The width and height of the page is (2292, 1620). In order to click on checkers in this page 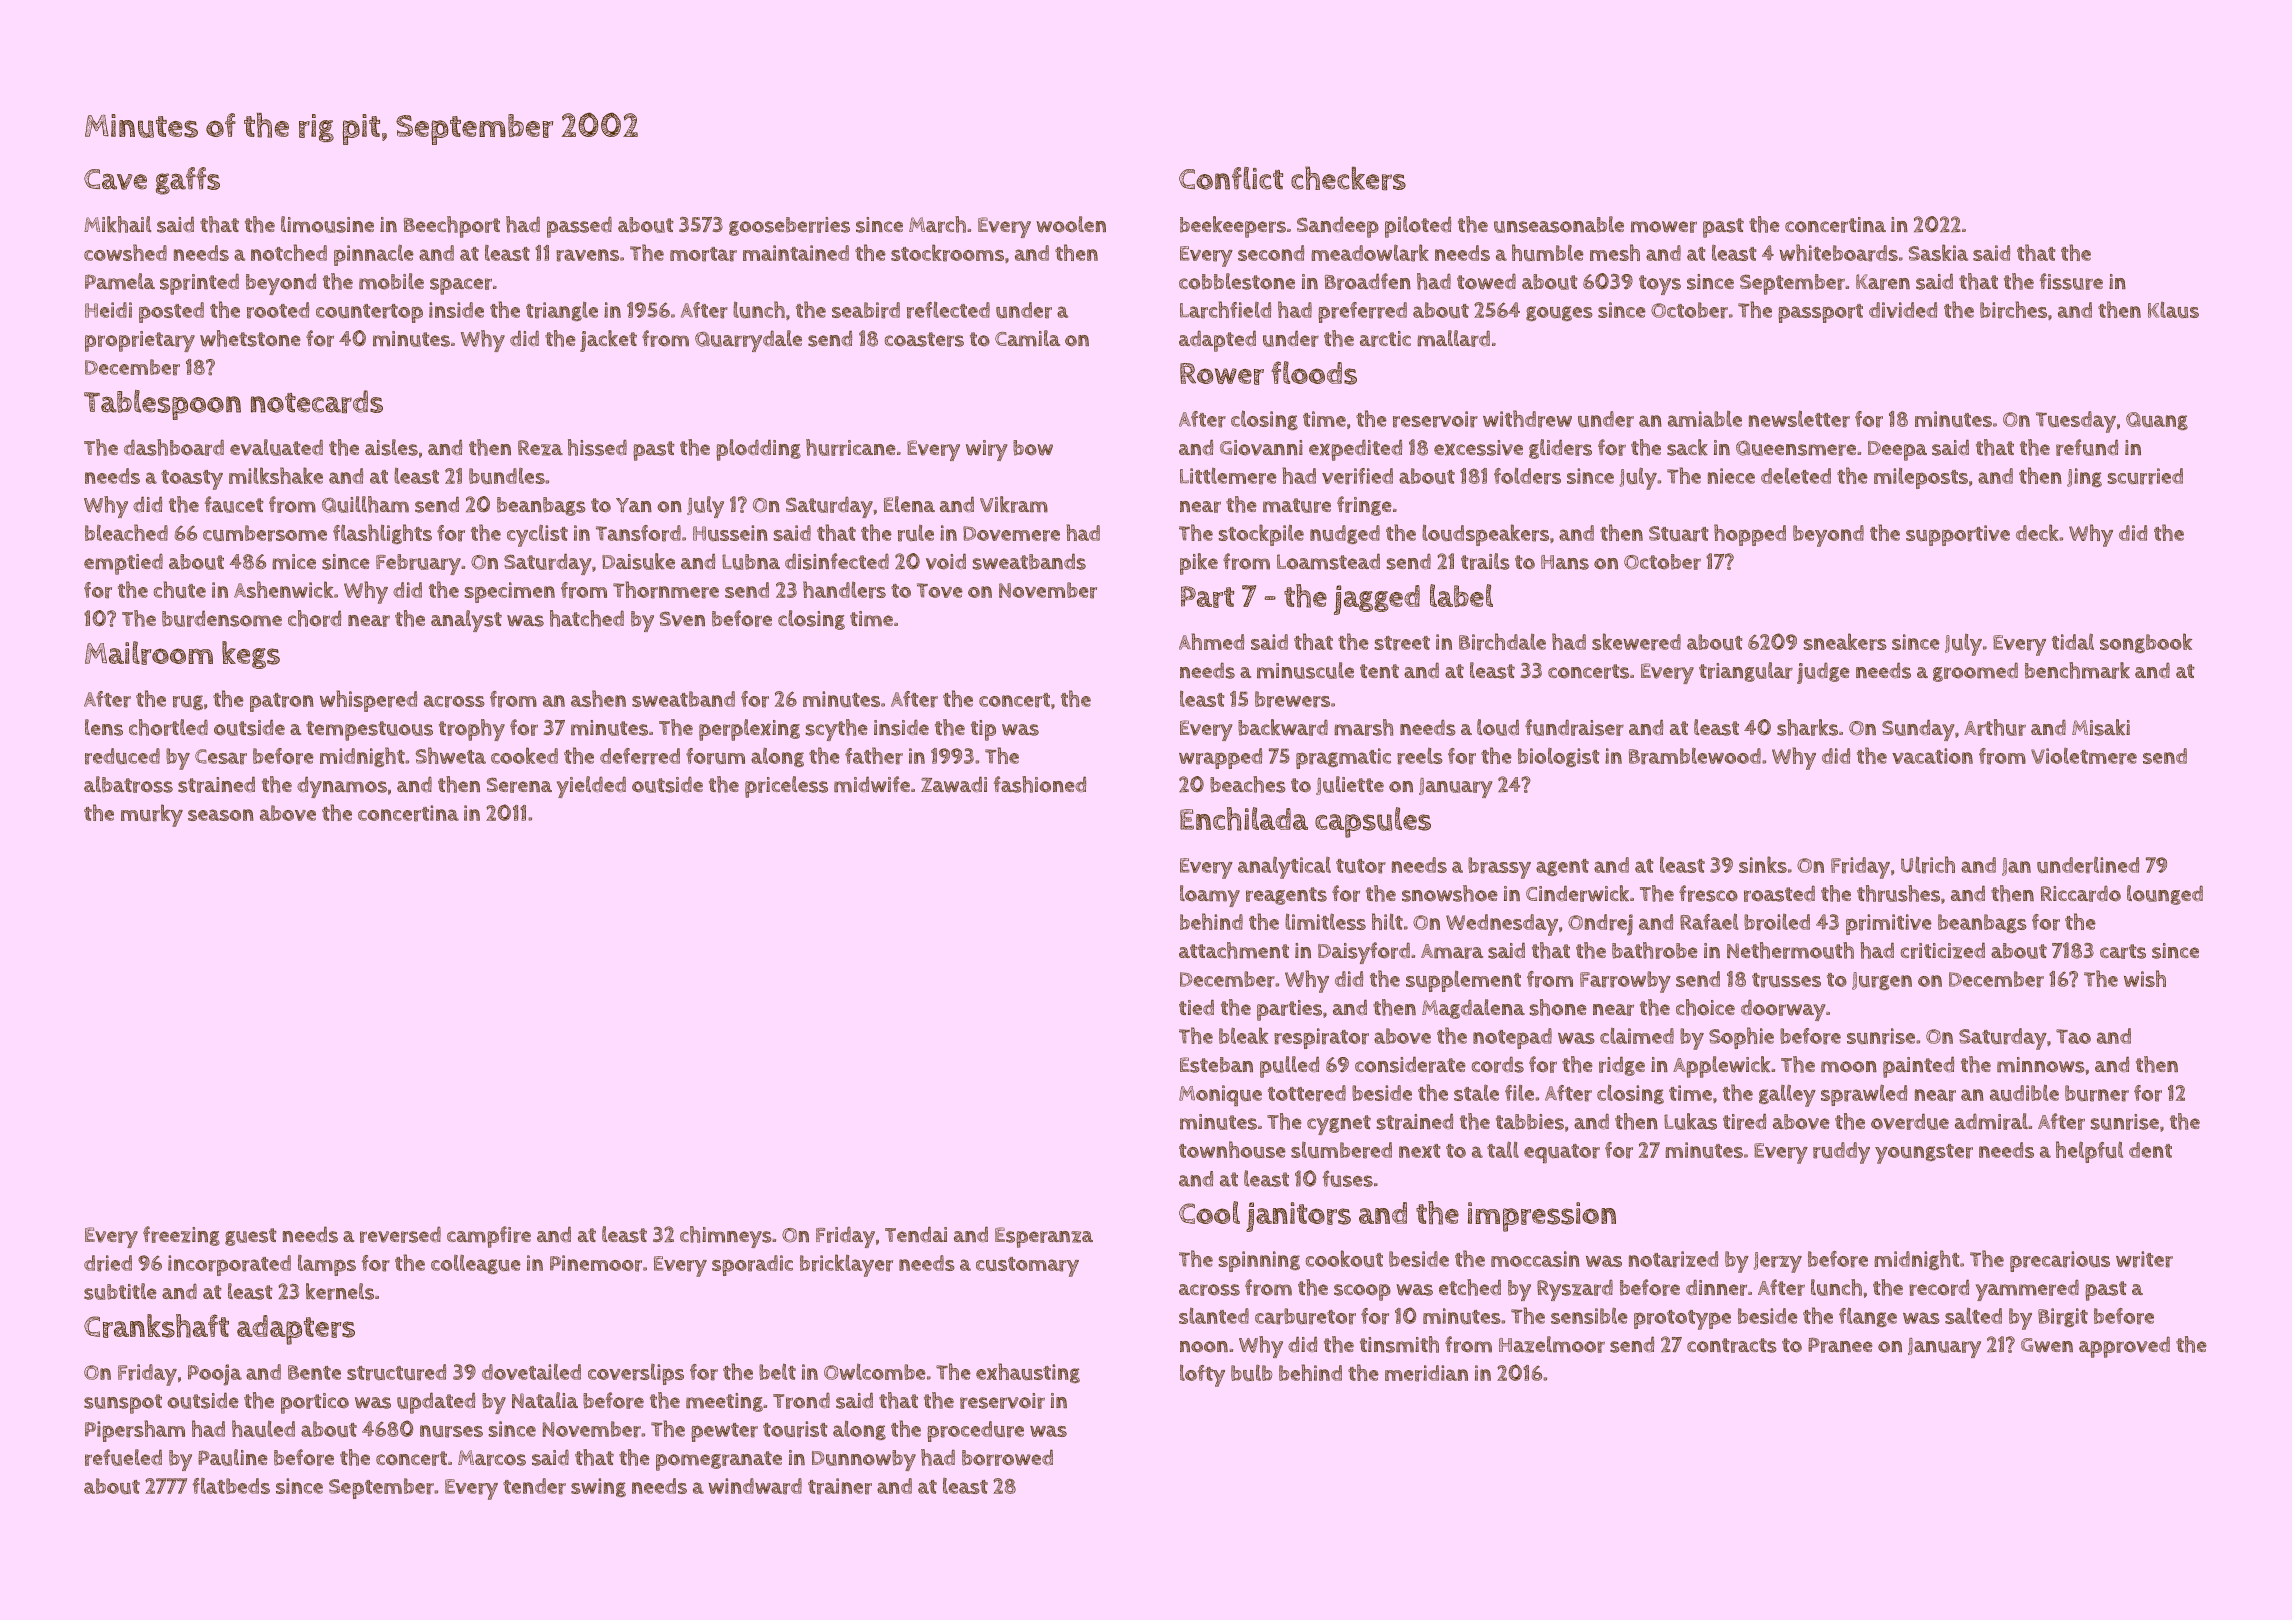, I will do `click(1348, 178)`.
